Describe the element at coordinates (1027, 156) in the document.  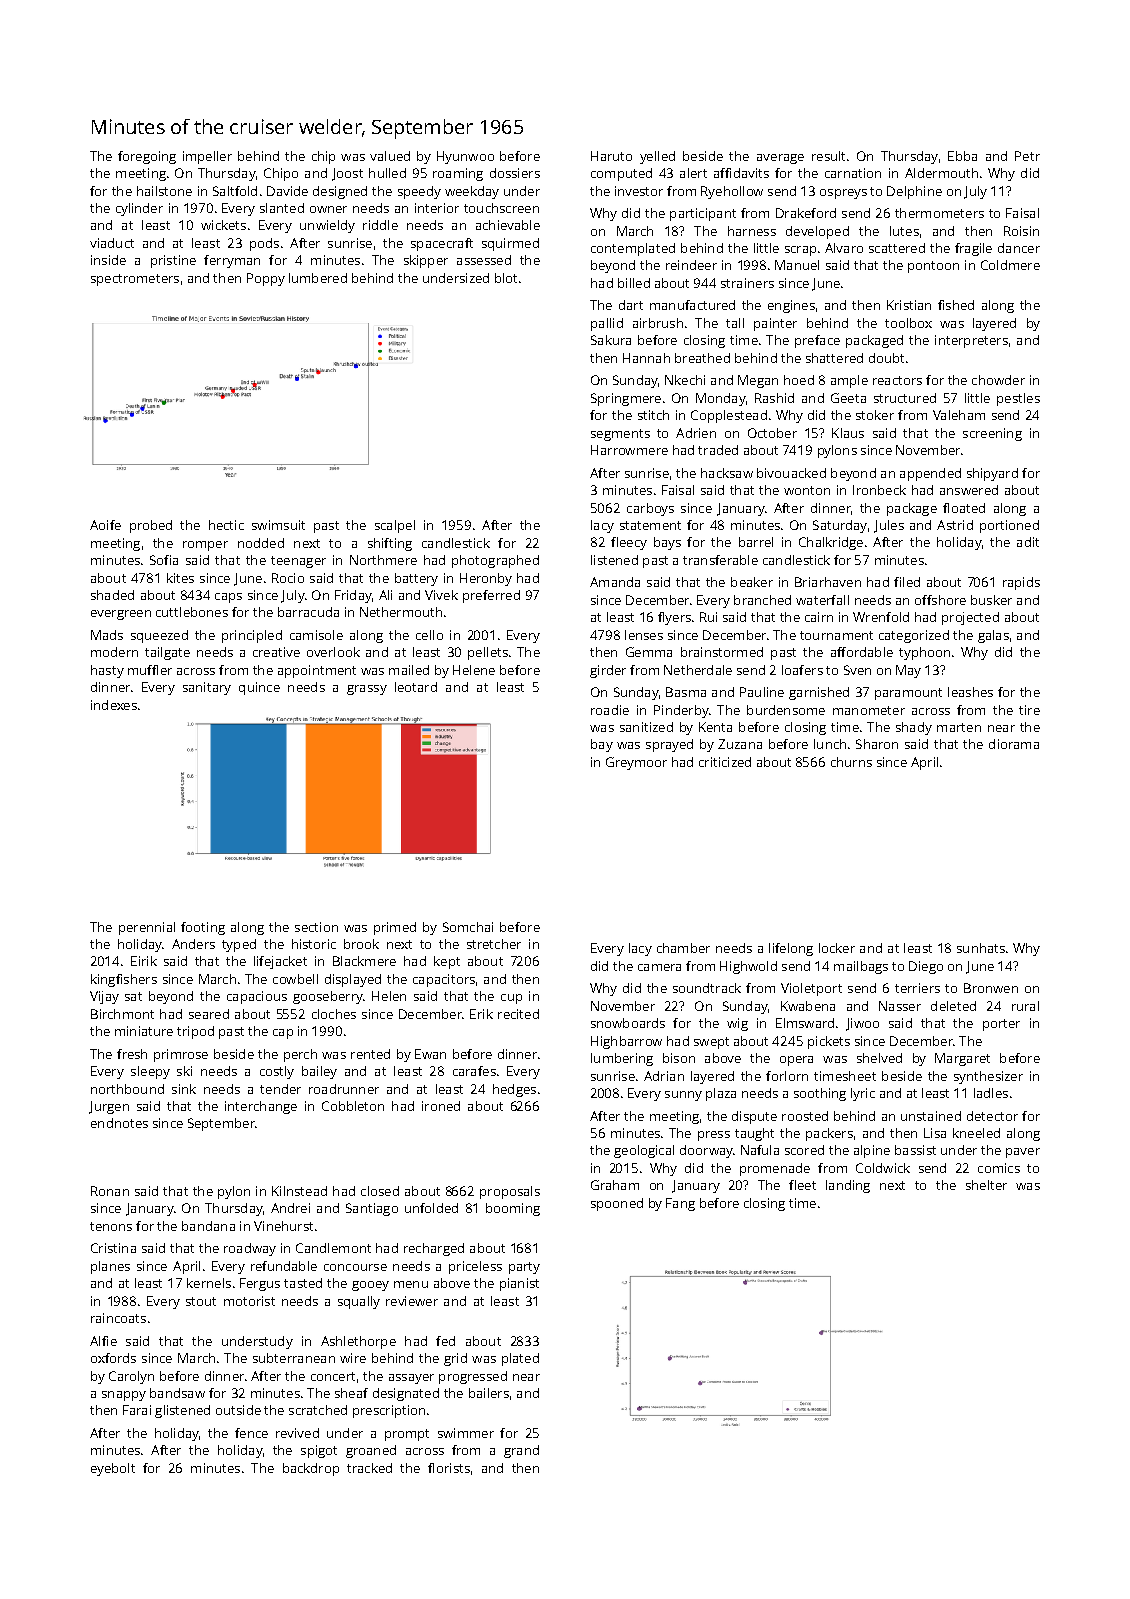
I see `Petr` at that location.
